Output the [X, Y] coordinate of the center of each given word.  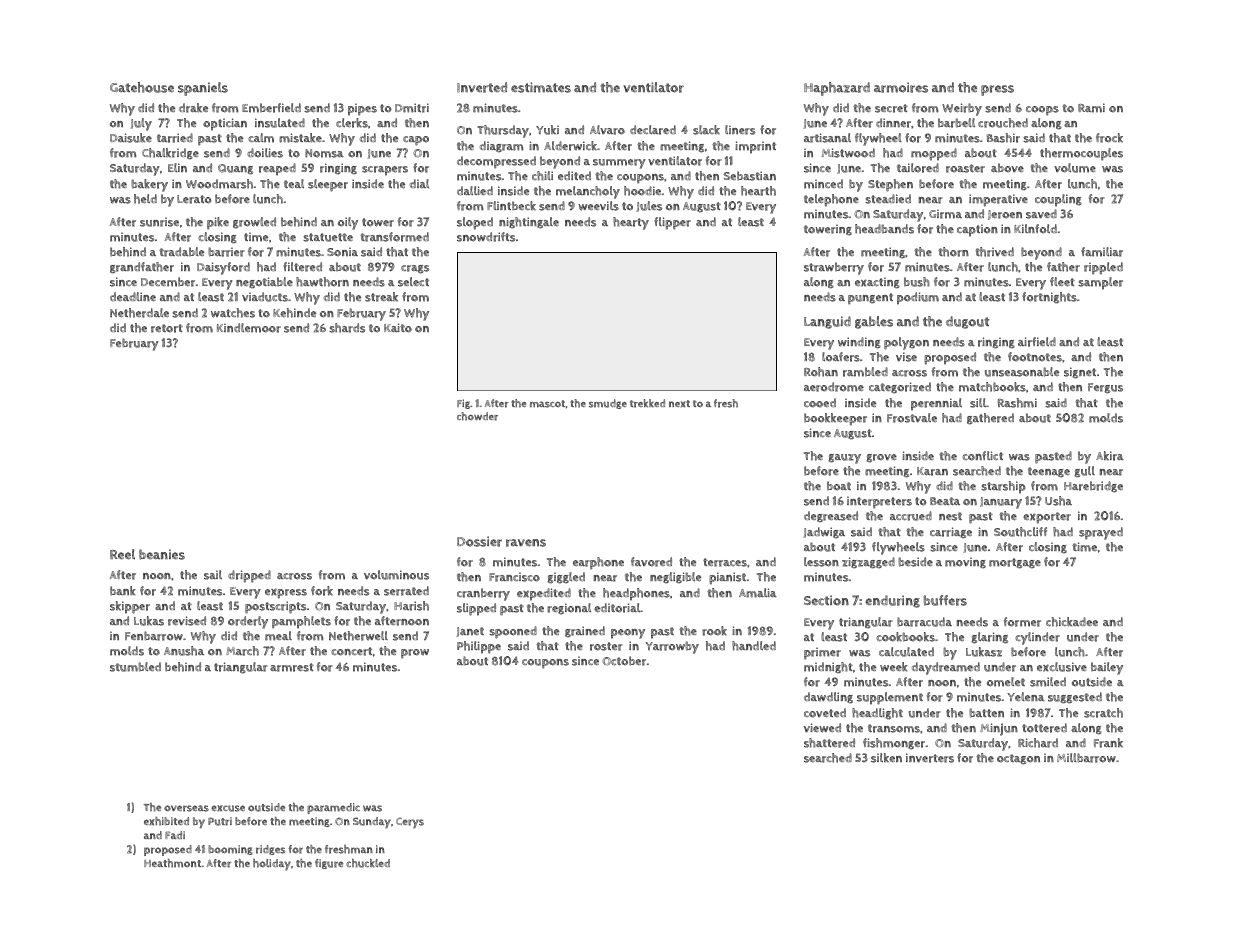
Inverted [482, 87]
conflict [982, 456]
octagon [1018, 759]
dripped [249, 576]
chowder [477, 416]
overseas [186, 808]
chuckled [368, 863]
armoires [901, 87]
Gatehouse [142, 87]
